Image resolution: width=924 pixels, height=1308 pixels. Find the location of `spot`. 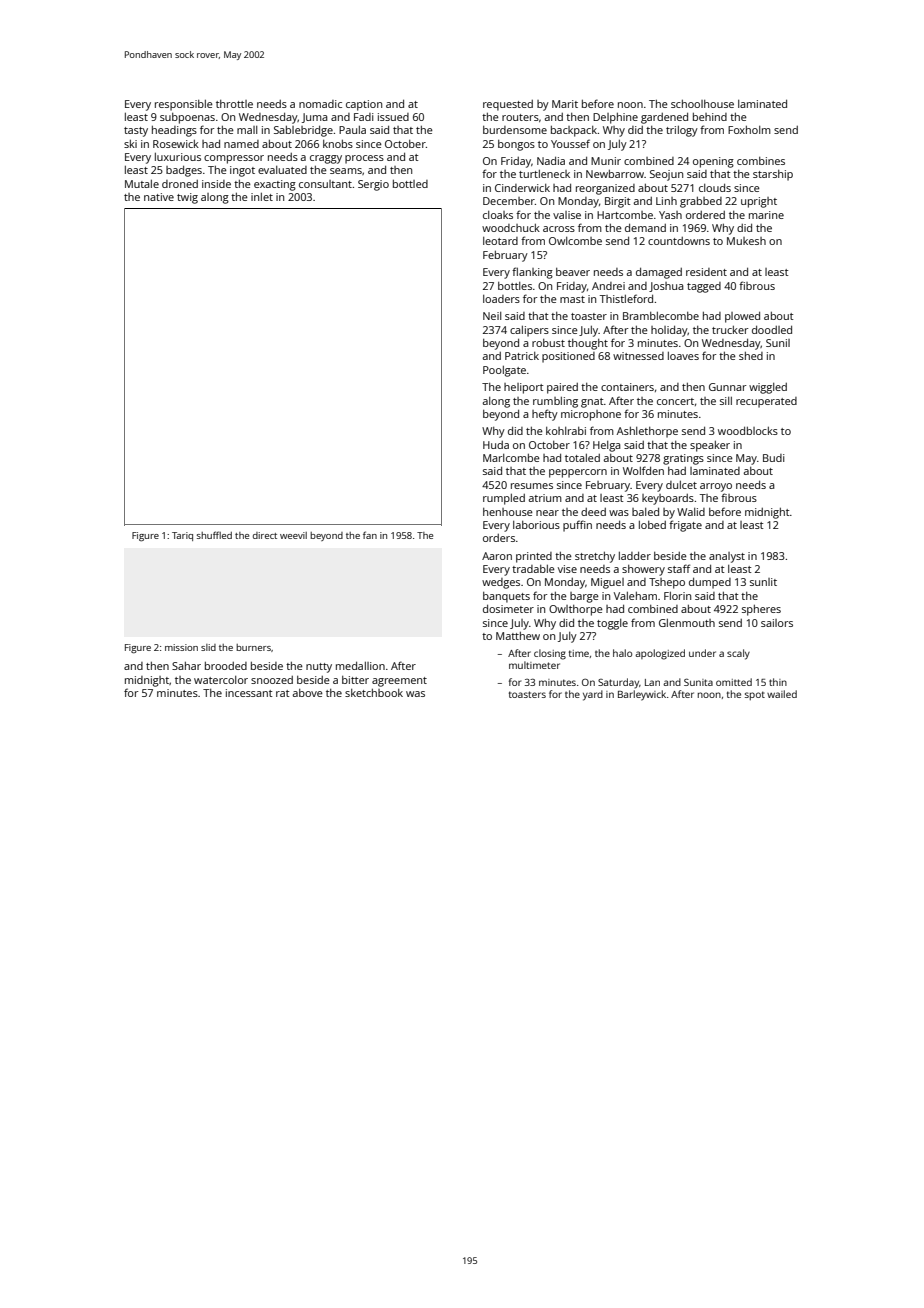

spot is located at coordinates (755, 695).
